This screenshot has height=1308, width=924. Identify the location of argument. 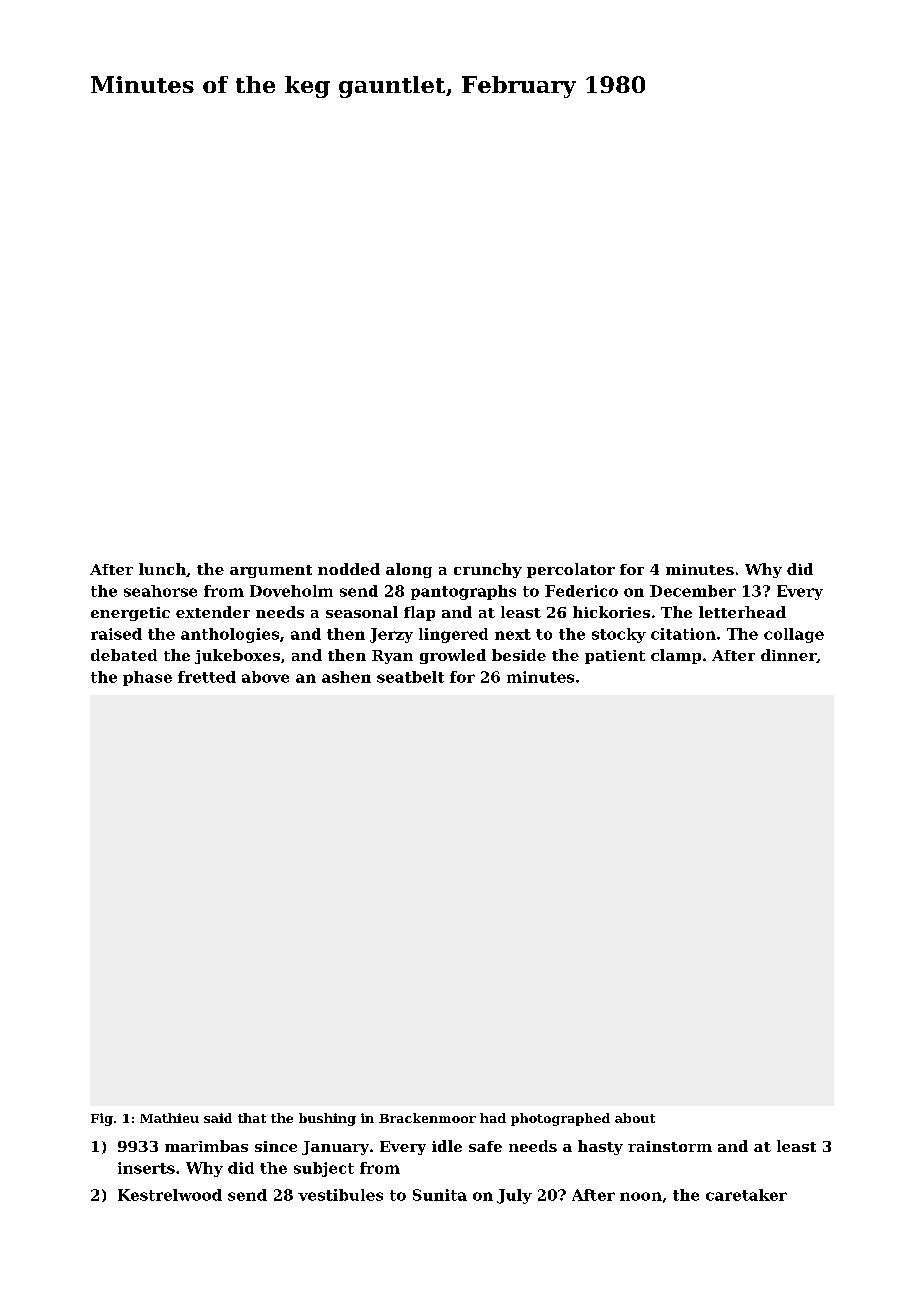
(271, 571).
